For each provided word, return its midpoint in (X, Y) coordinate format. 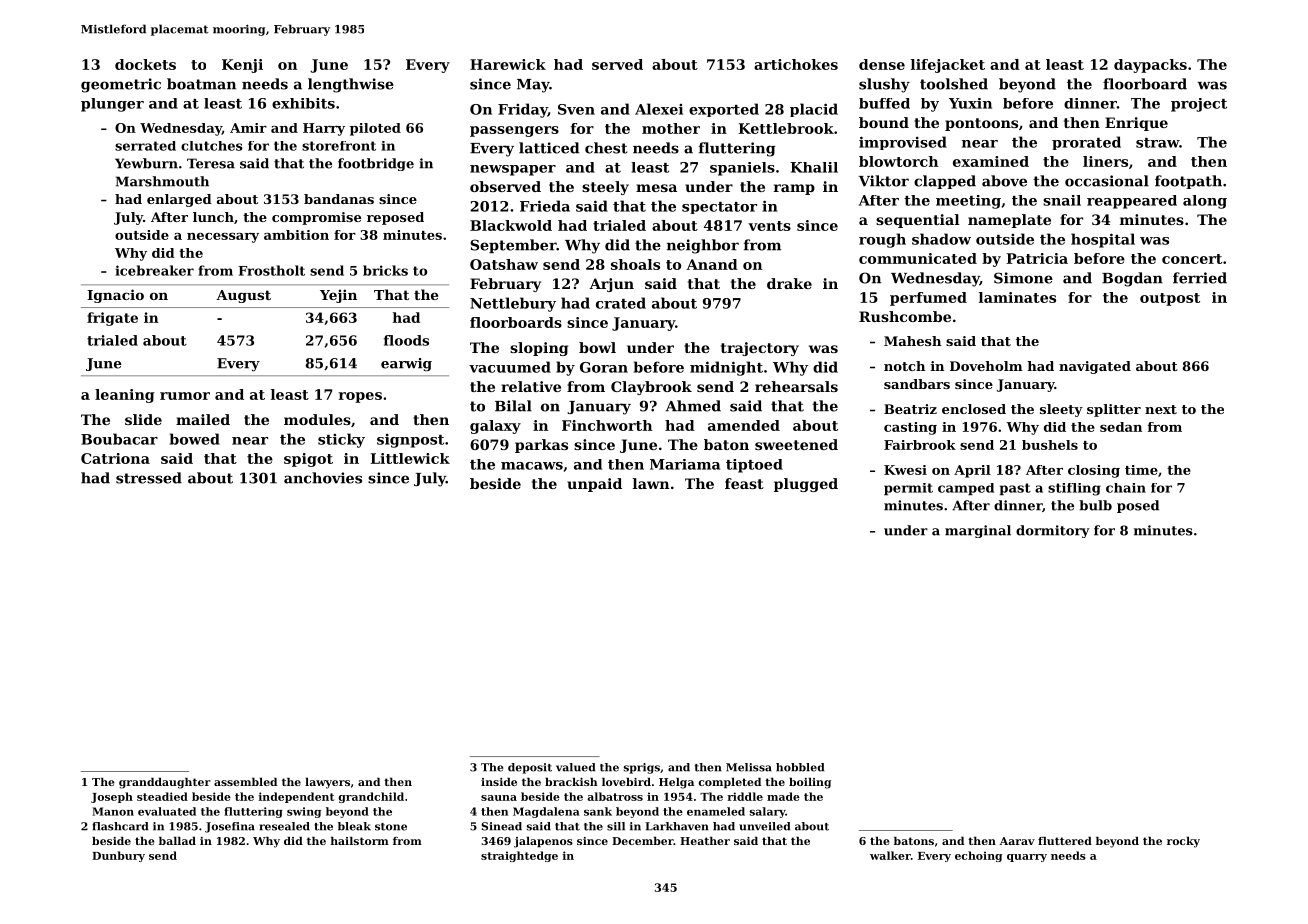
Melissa (749, 767)
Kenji (242, 66)
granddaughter (165, 783)
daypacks (1150, 66)
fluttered (1065, 841)
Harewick (508, 64)
